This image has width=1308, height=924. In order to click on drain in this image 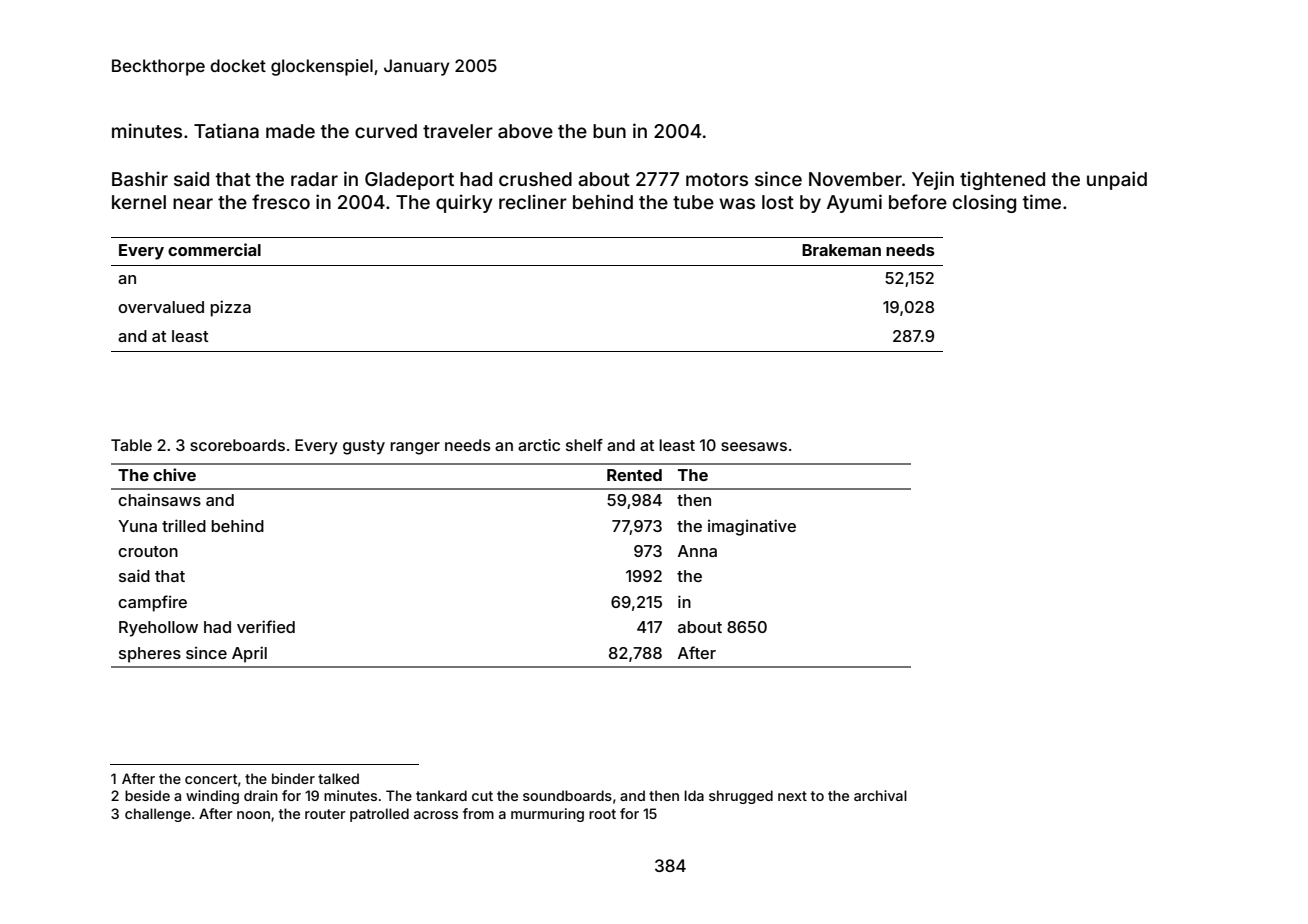, I will do `click(261, 795)`.
